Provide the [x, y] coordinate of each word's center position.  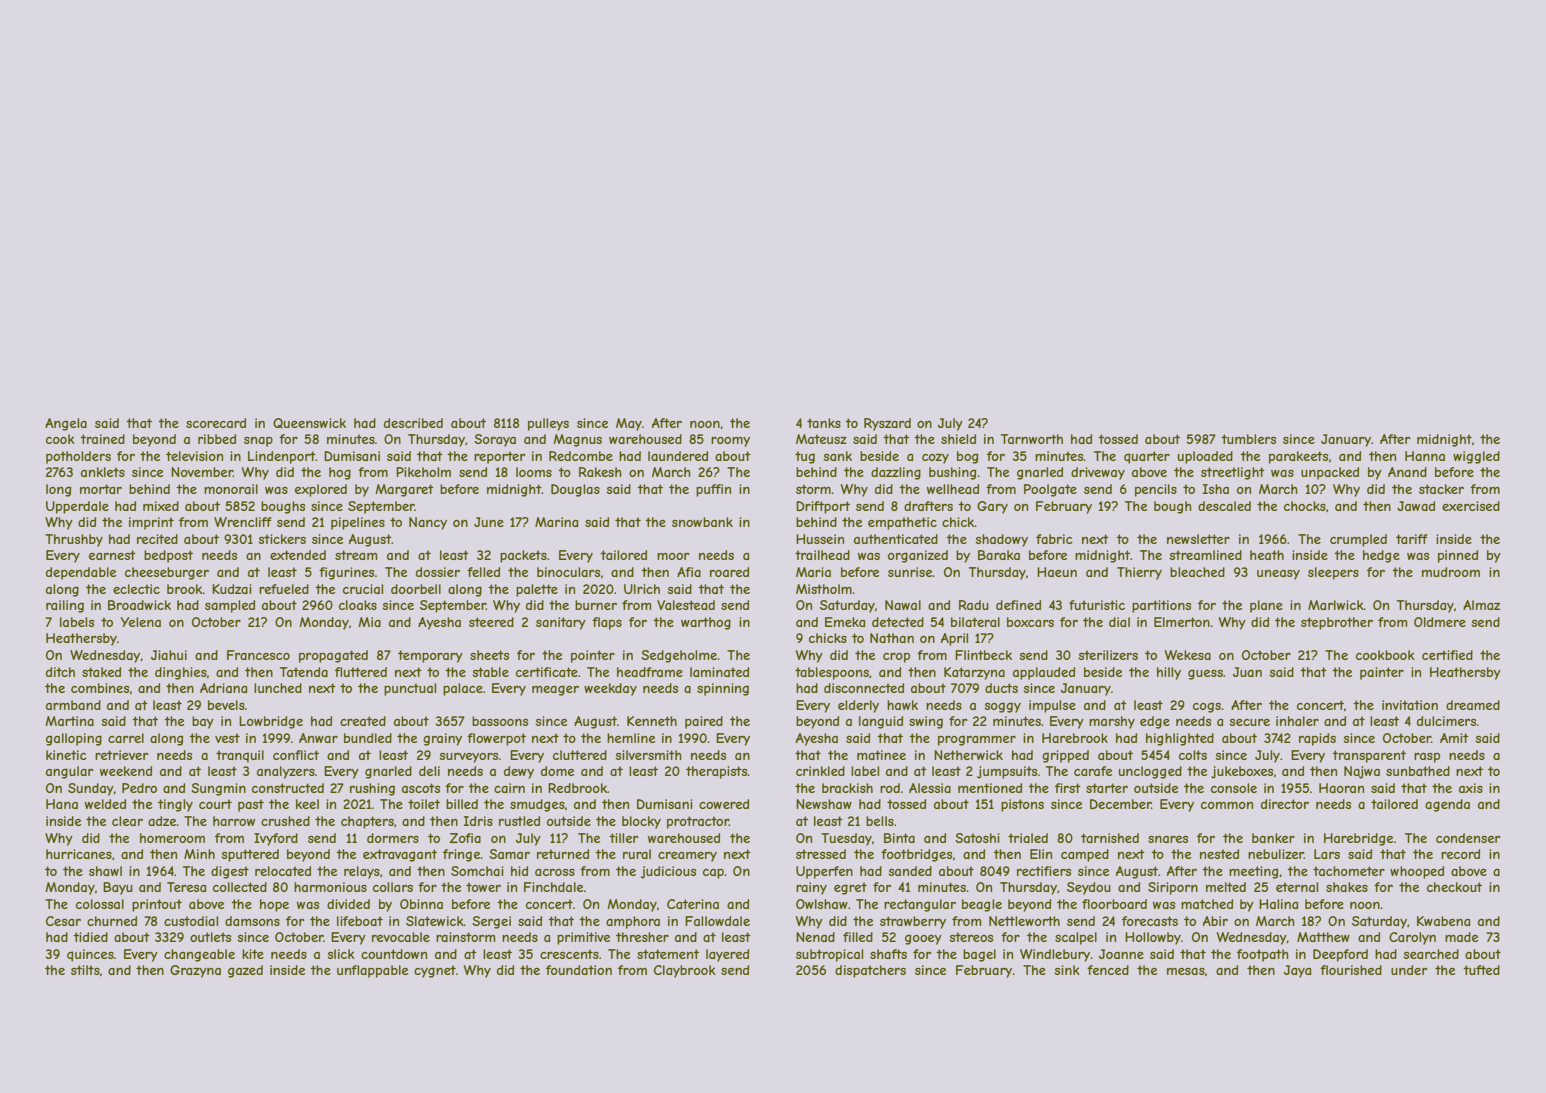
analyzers [286, 772]
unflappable [372, 971]
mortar [101, 489]
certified [1447, 655]
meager [555, 690]
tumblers [1248, 439]
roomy [730, 442]
